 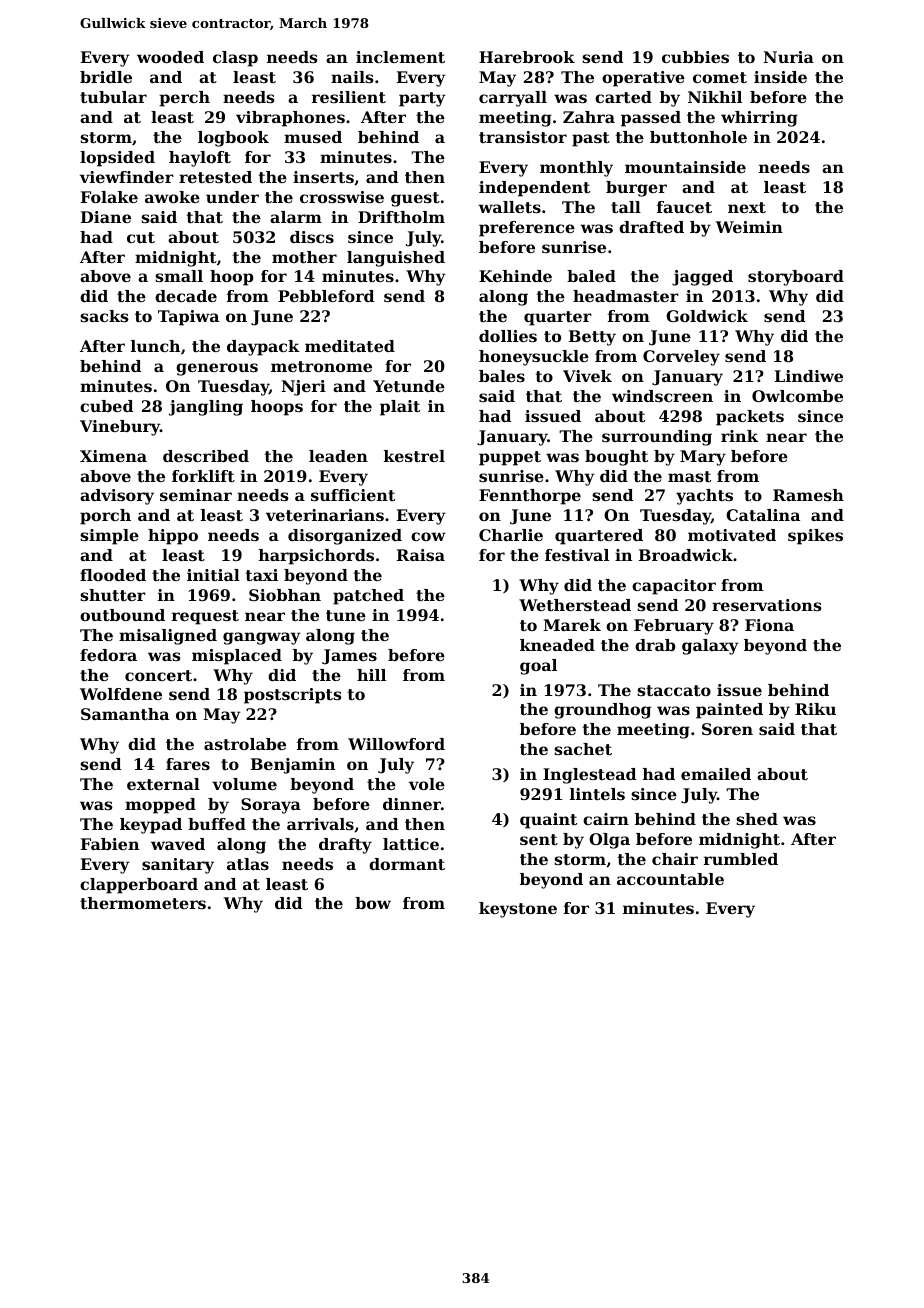 What do you see at coordinates (170, 57) in the screenshot?
I see `wooded` at bounding box center [170, 57].
